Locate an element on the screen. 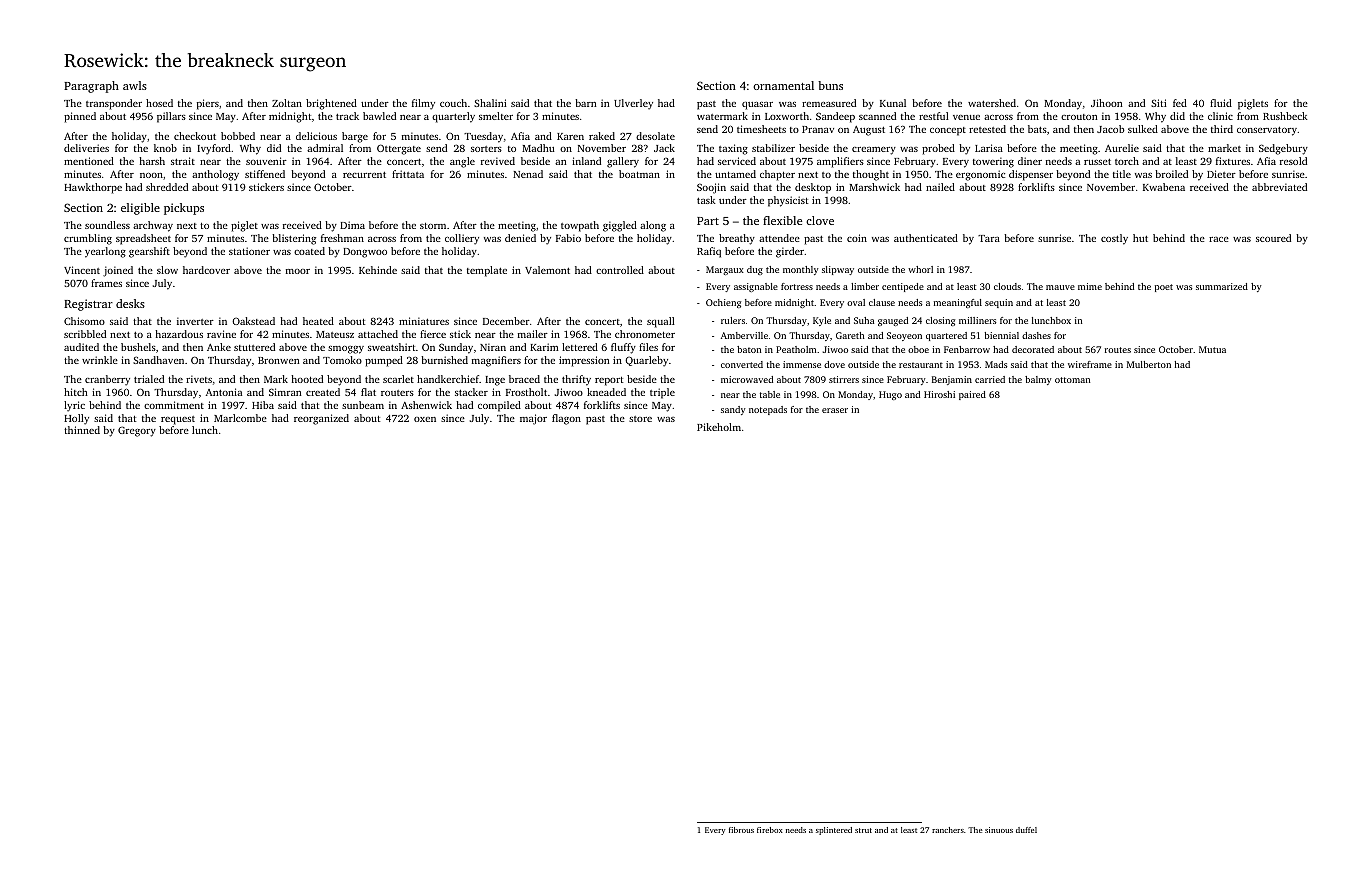 This screenshot has height=887, width=1372. Pikeholm is located at coordinates (719, 427).
